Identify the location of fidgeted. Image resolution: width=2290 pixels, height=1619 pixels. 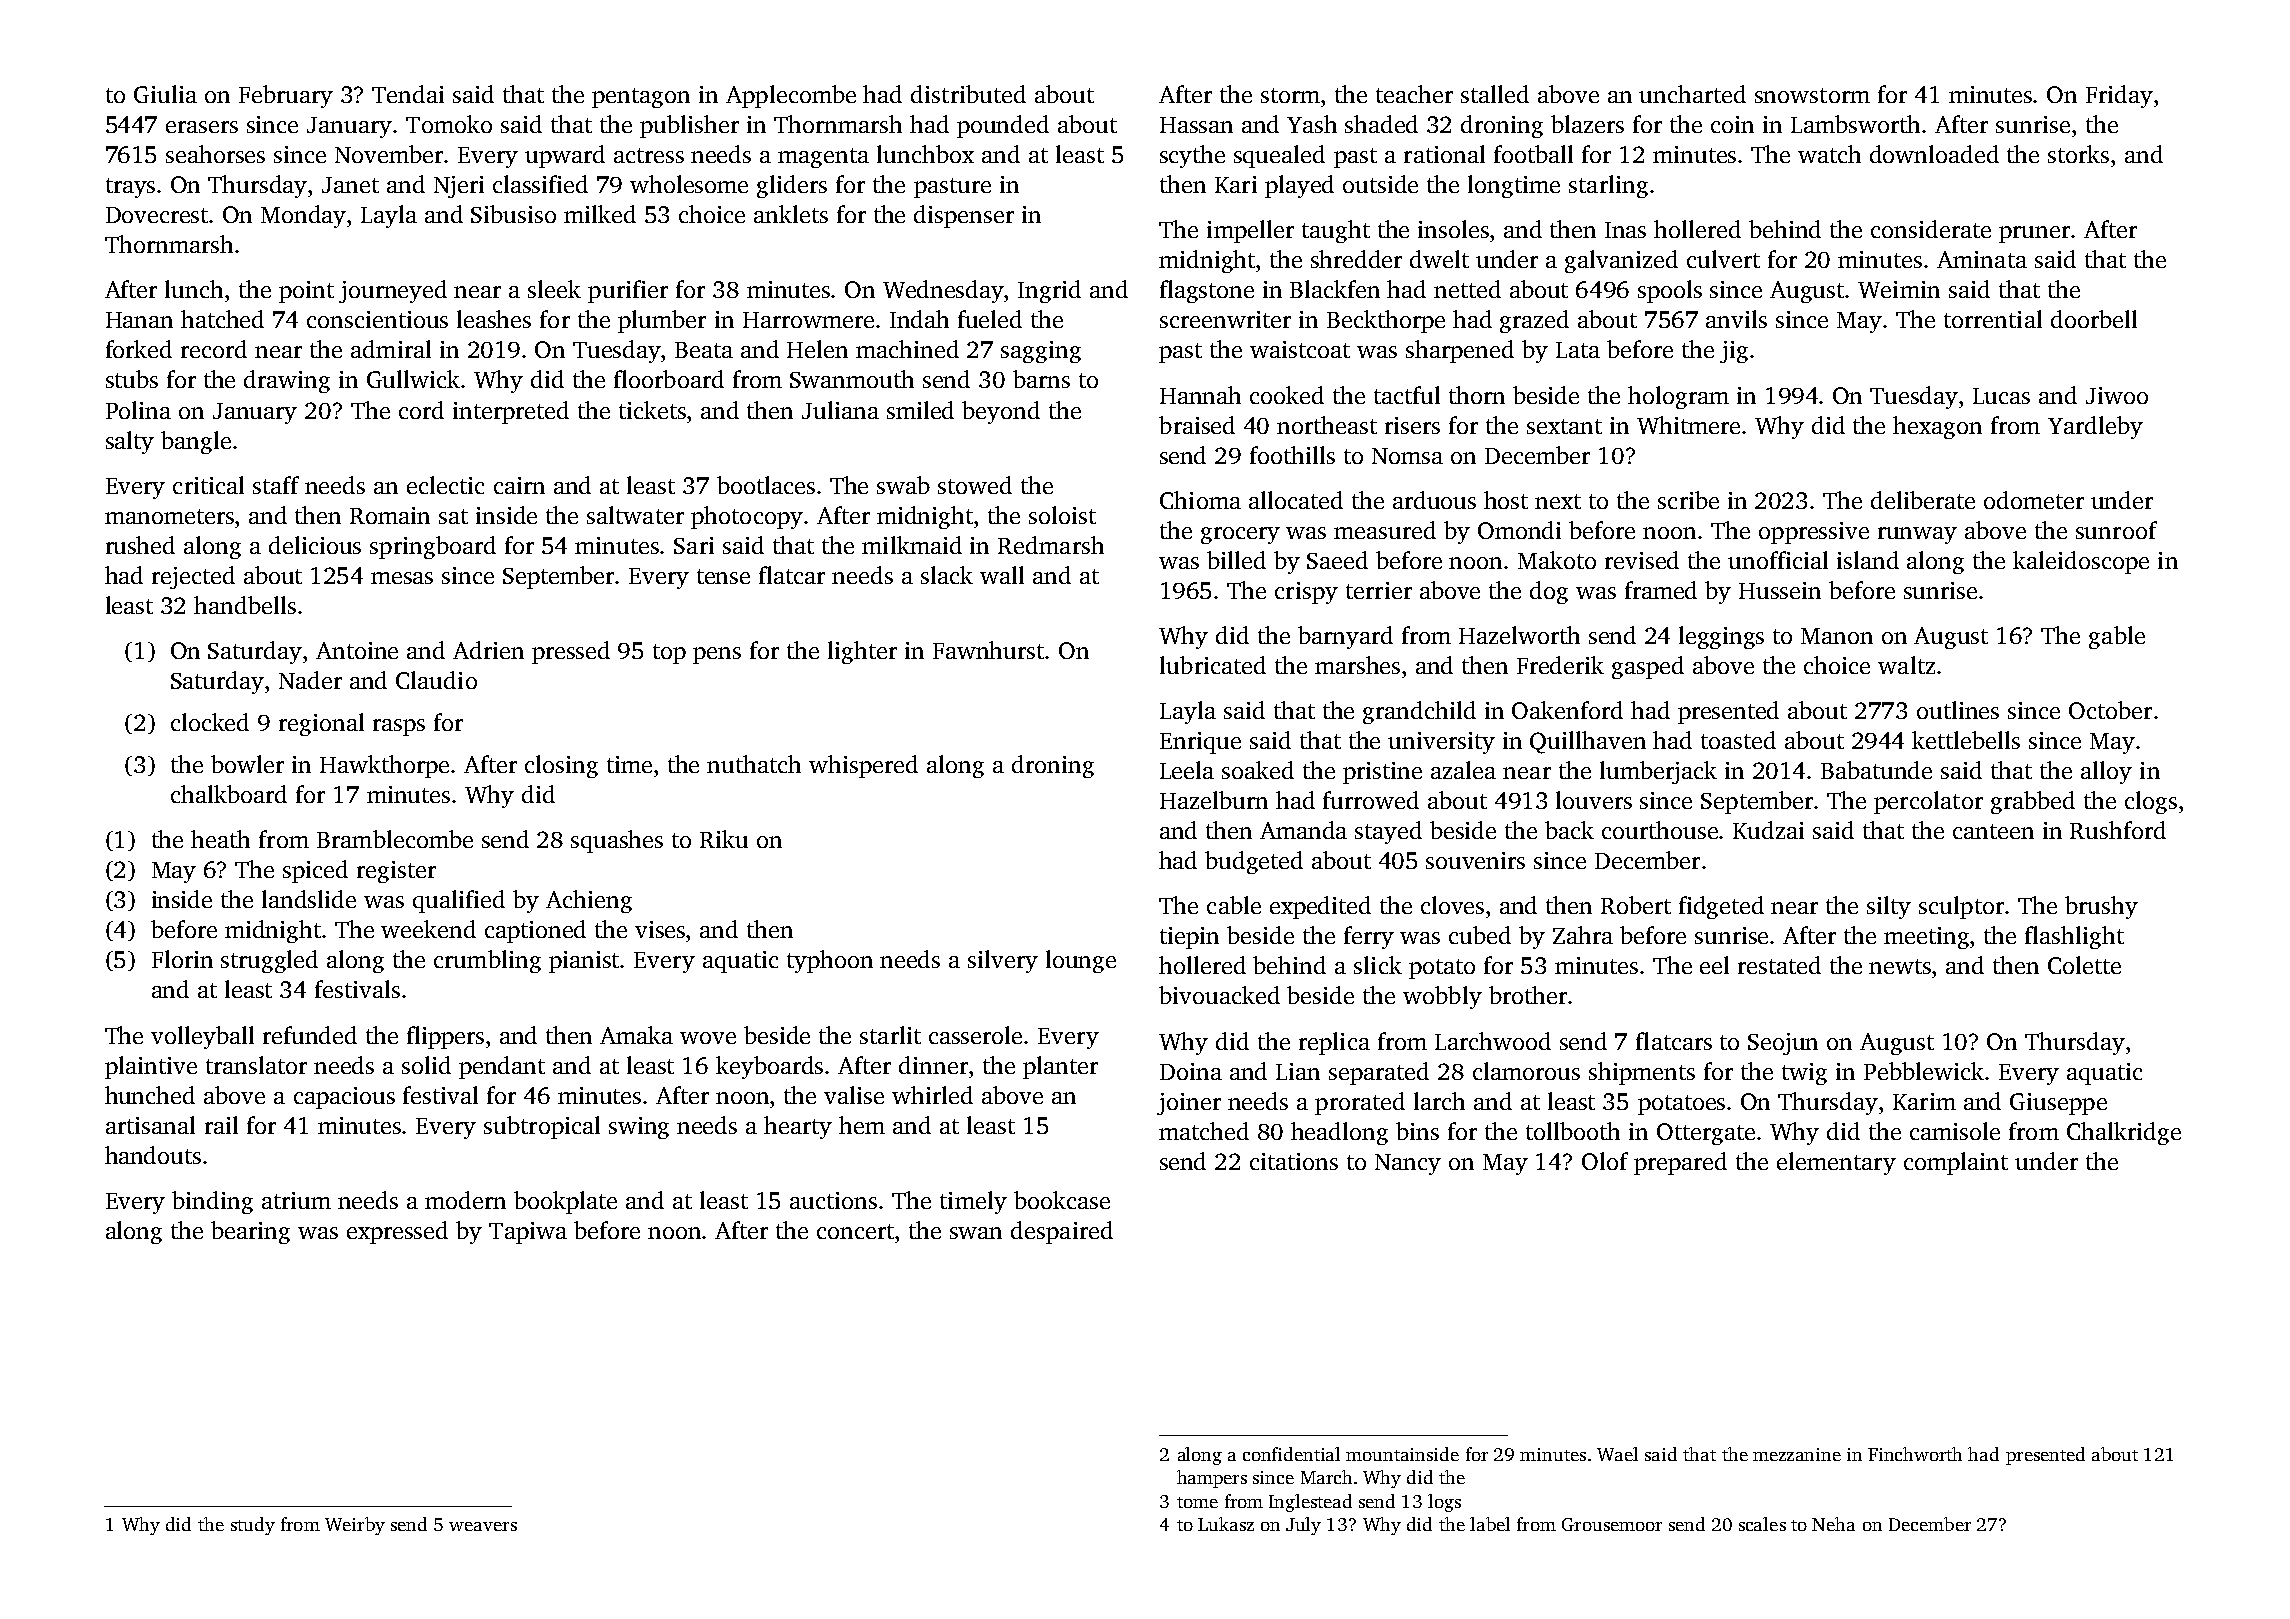
(1721, 907).
